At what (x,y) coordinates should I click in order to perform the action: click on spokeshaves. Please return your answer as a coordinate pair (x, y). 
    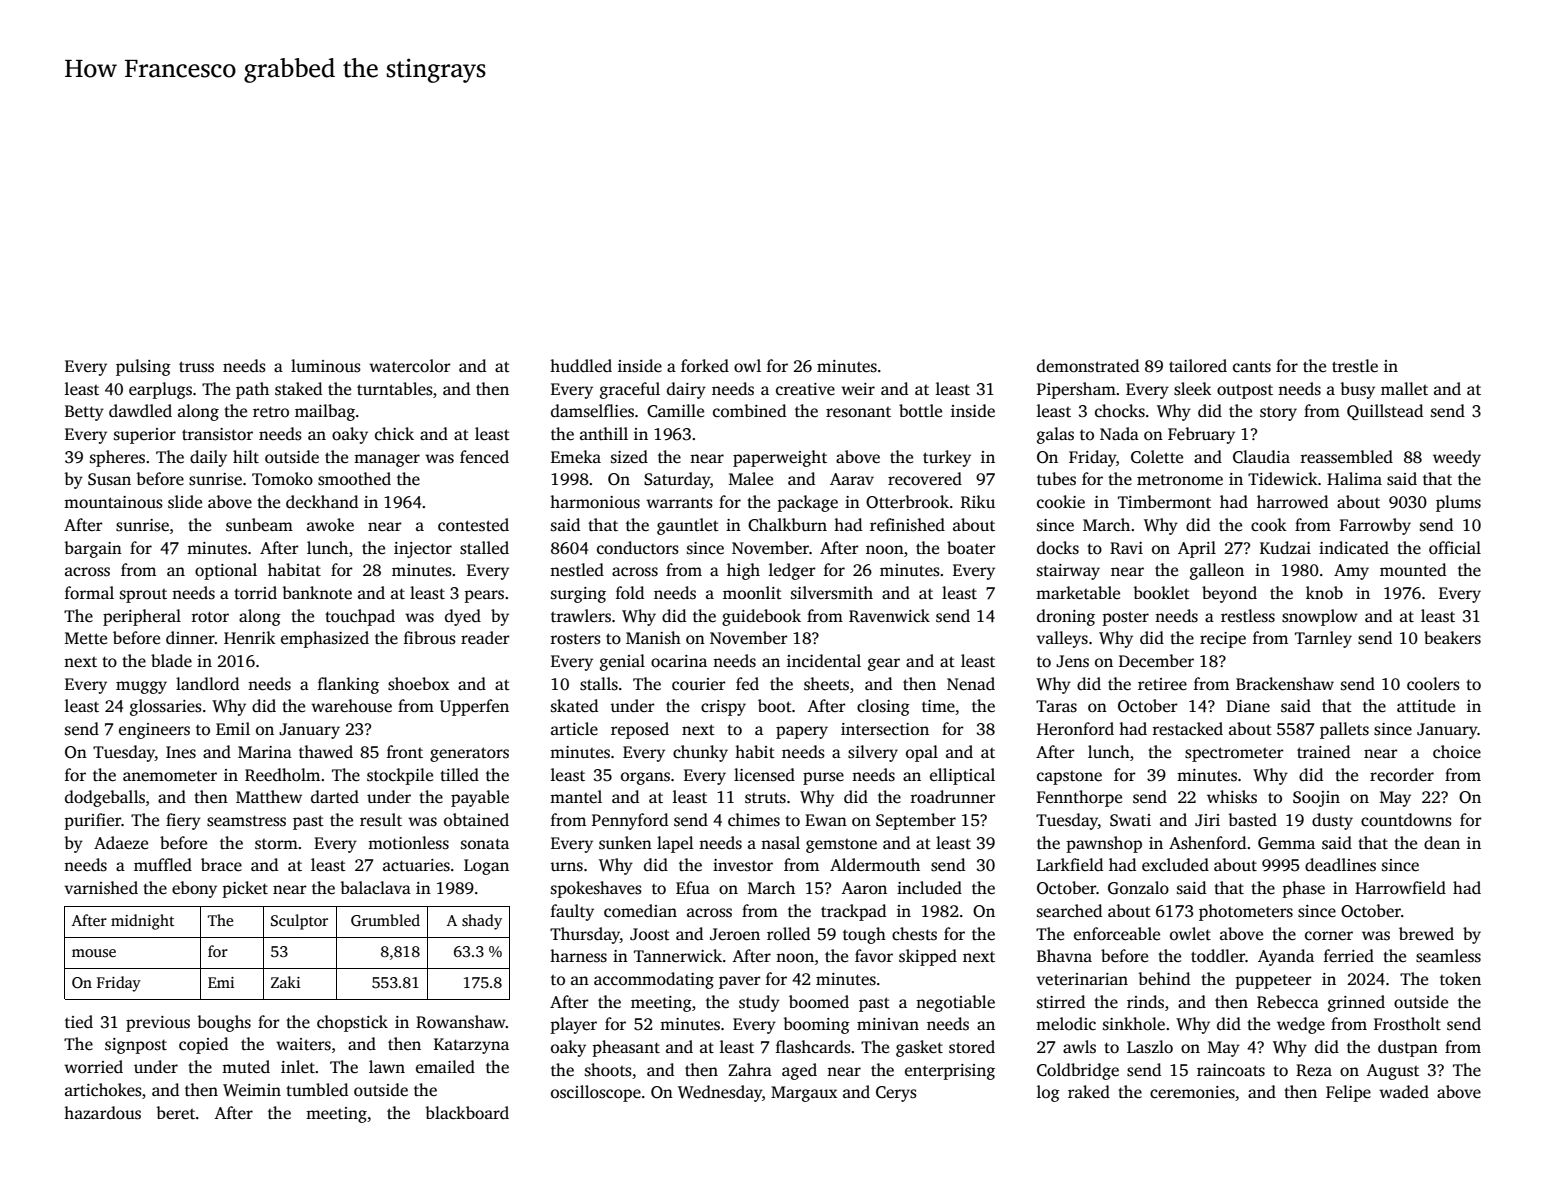
    Looking at the image, I should click on (596, 889).
